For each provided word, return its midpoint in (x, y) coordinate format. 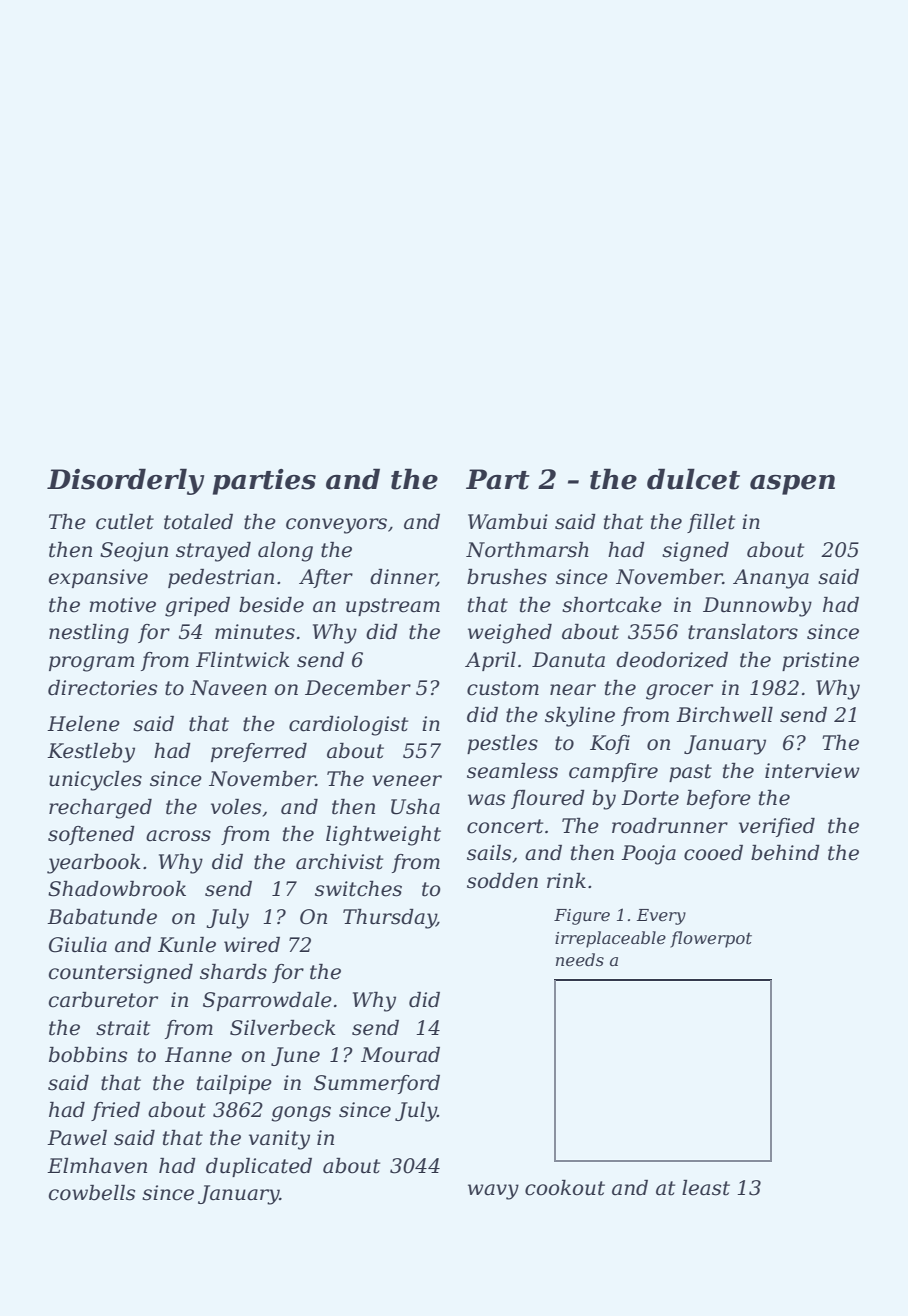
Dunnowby (757, 607)
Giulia (78, 945)
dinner (403, 578)
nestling (89, 634)
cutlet (125, 522)
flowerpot (711, 939)
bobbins (88, 1055)
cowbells (92, 1193)
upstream (393, 607)
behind (785, 853)
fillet (711, 523)
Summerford (377, 1084)
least (706, 1188)
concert (505, 826)
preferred (259, 752)
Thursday (389, 919)
